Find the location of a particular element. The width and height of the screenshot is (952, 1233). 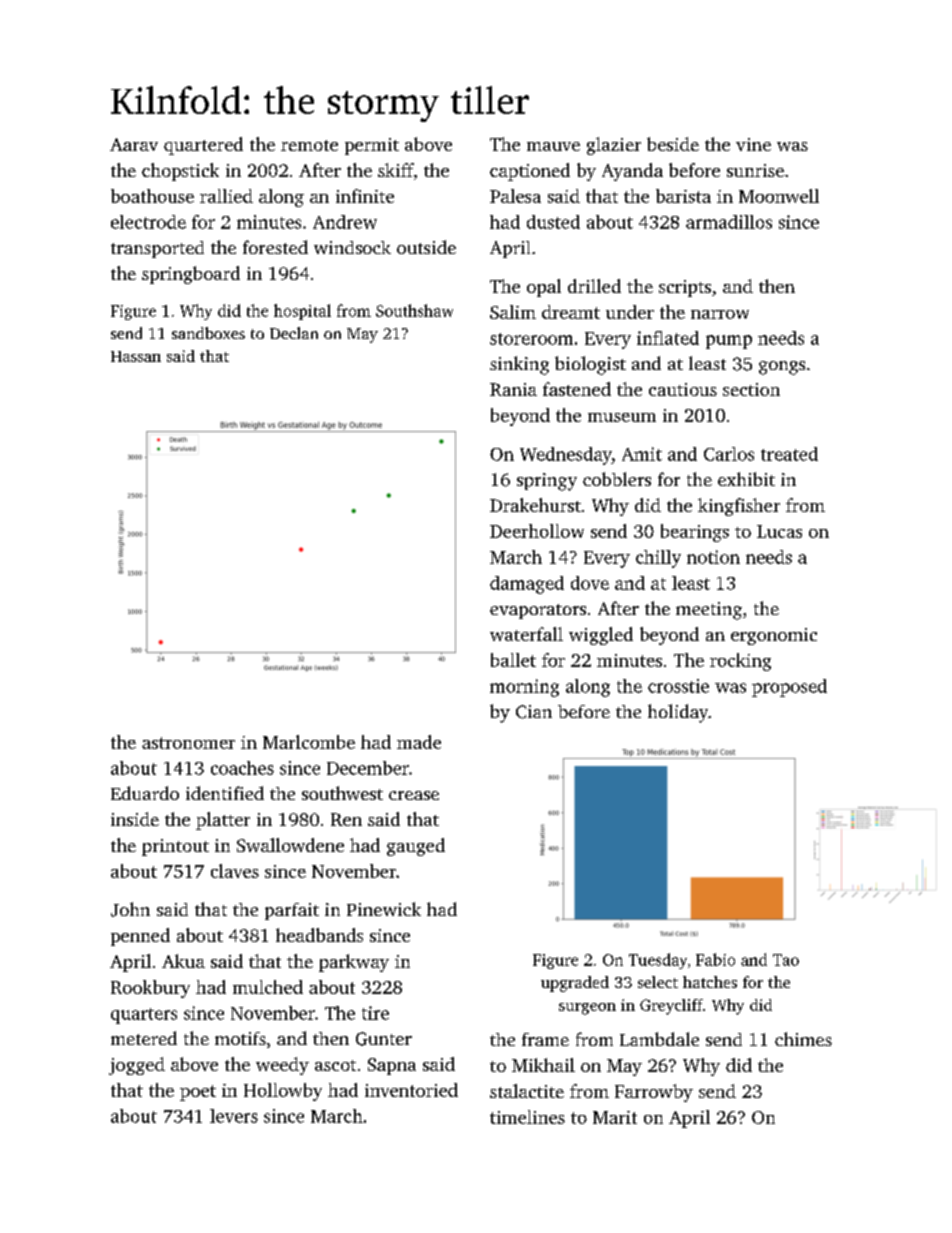

mulched is located at coordinates (268, 987).
